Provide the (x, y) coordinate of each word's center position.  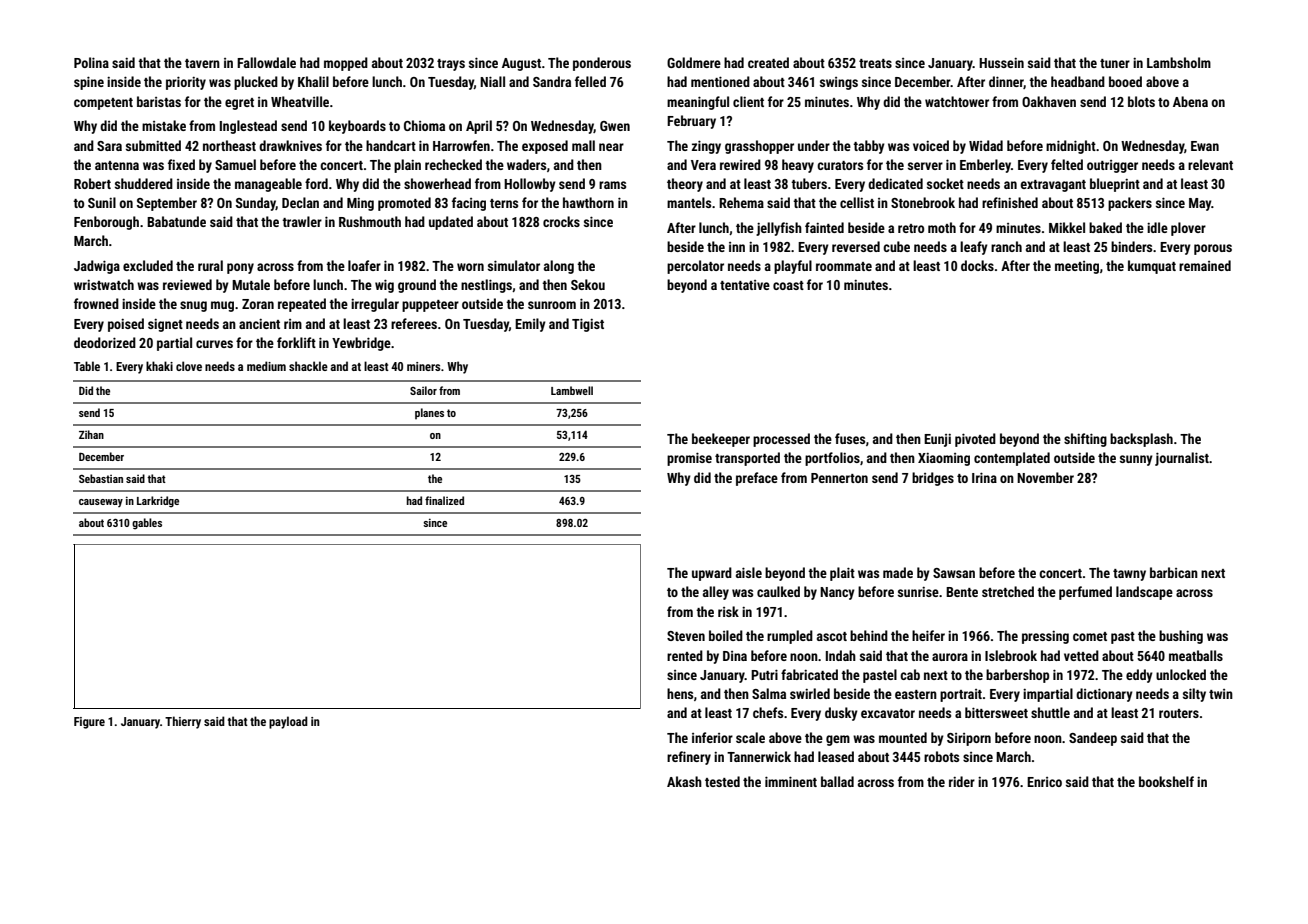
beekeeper (721, 440)
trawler (302, 221)
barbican (1174, 572)
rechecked (453, 164)
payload (288, 722)
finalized (444, 500)
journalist (1182, 459)
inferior (712, 737)
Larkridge (158, 502)
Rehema (741, 202)
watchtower (957, 101)
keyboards (357, 127)
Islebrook (1011, 655)
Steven (686, 636)
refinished (1010, 202)
